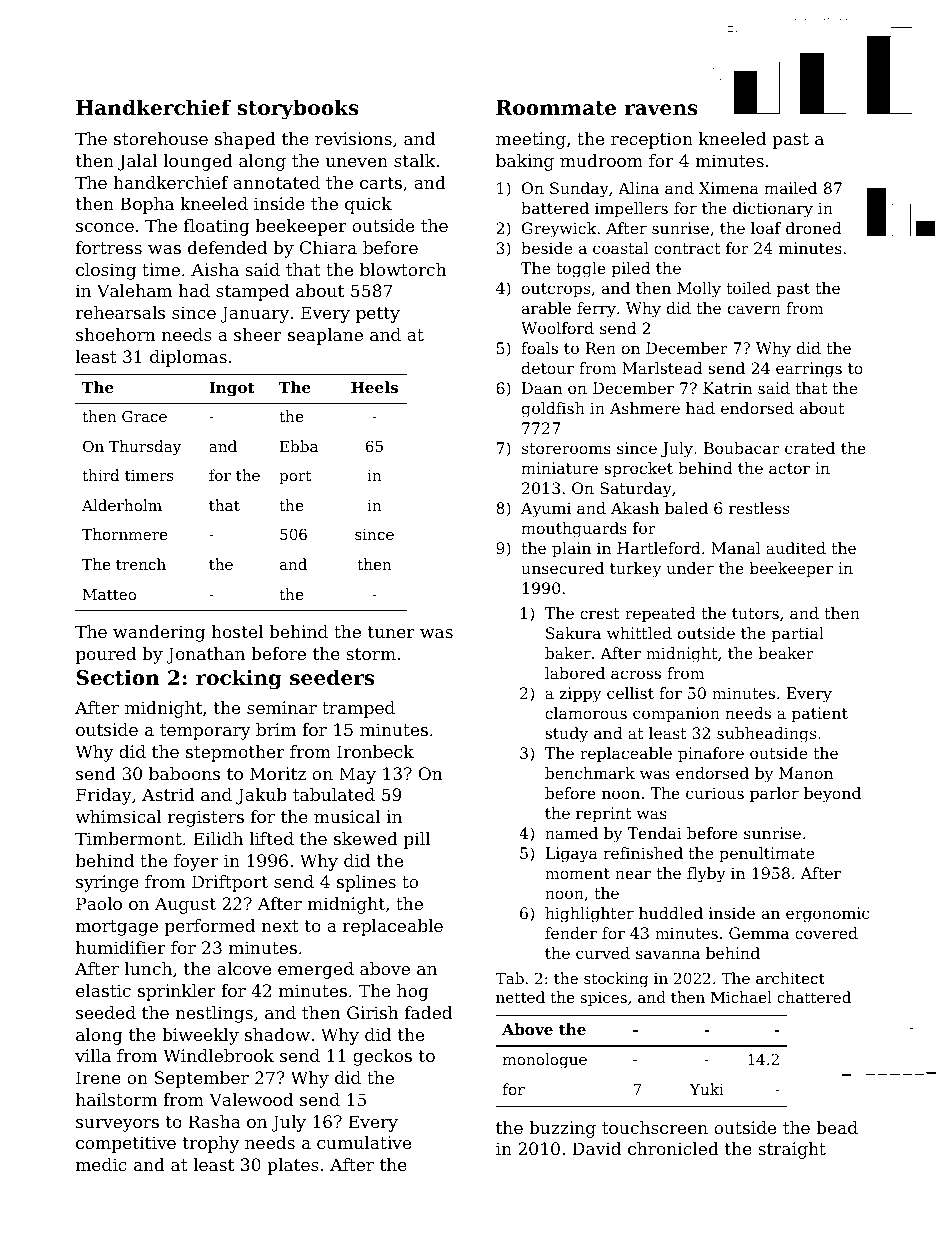 This page has height=1233, width=952. I want to click on diplomas, so click(188, 358).
